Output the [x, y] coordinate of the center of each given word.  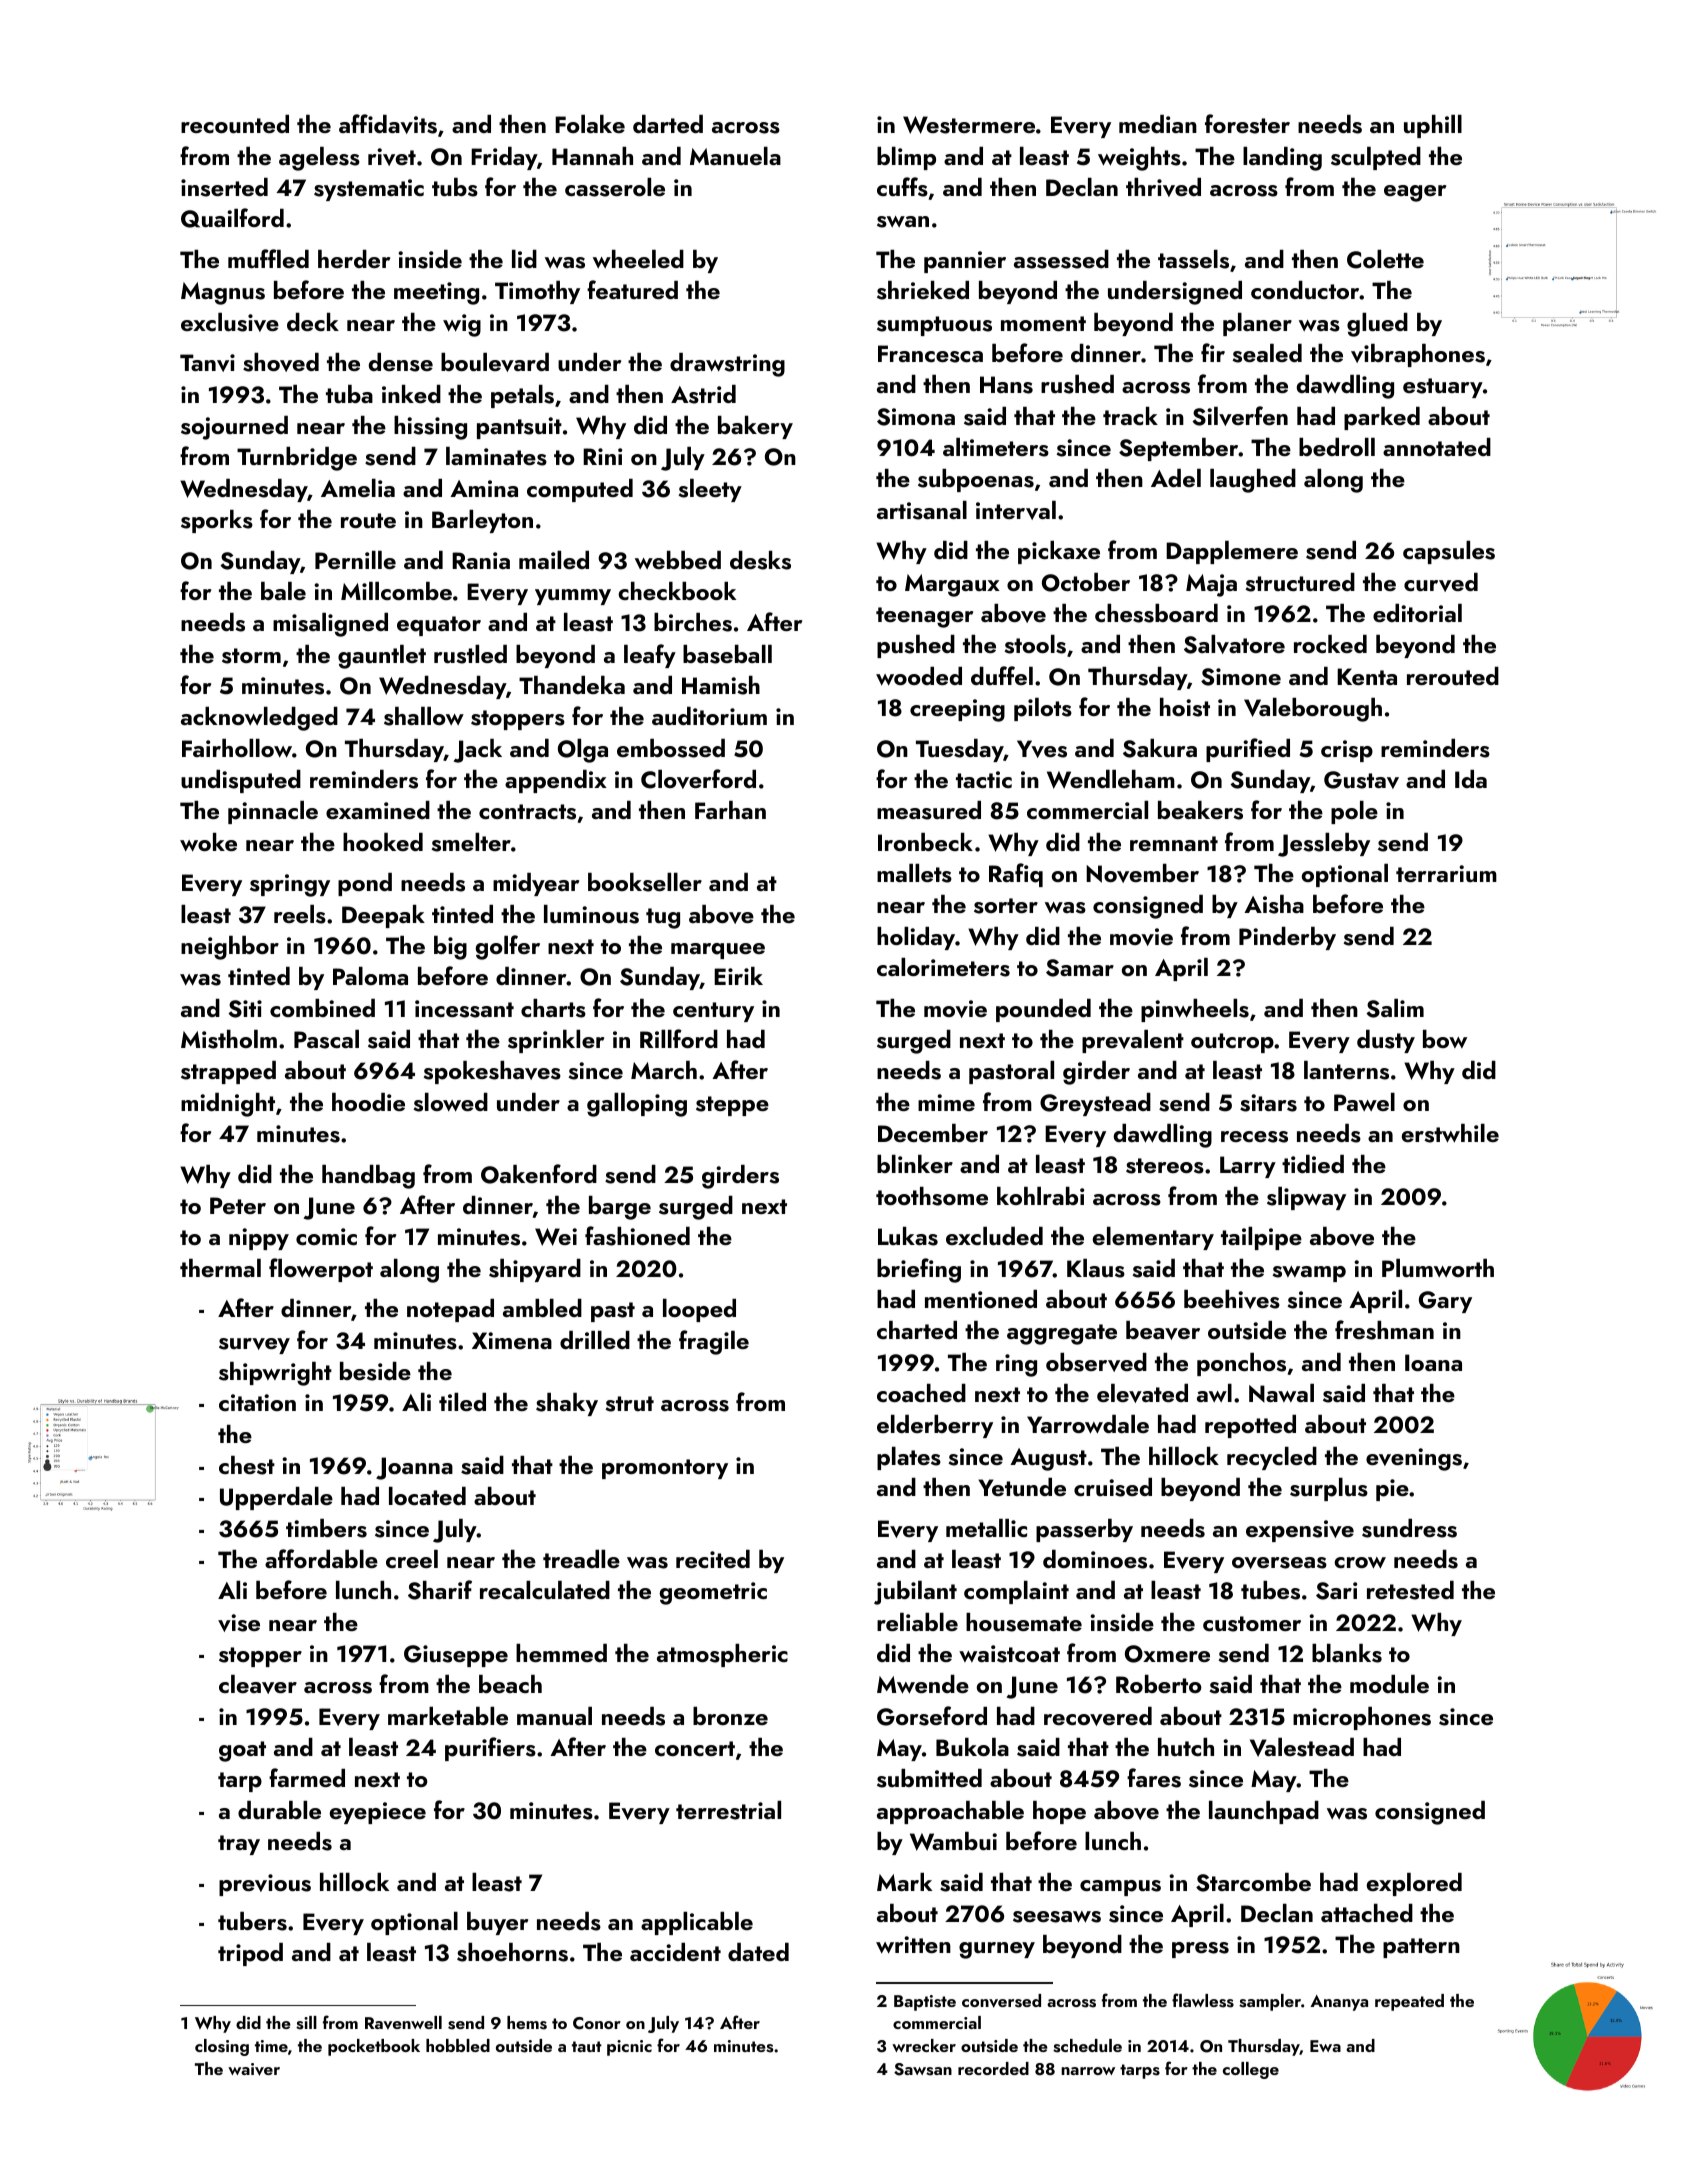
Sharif [440, 1590]
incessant [464, 1009]
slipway [1306, 1198]
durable [279, 1810]
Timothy [537, 292]
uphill [1433, 126]
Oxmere [1167, 1654]
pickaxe [1059, 552]
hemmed [561, 1653]
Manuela [735, 156]
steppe [732, 1106]
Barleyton [482, 521]
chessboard [1156, 613]
